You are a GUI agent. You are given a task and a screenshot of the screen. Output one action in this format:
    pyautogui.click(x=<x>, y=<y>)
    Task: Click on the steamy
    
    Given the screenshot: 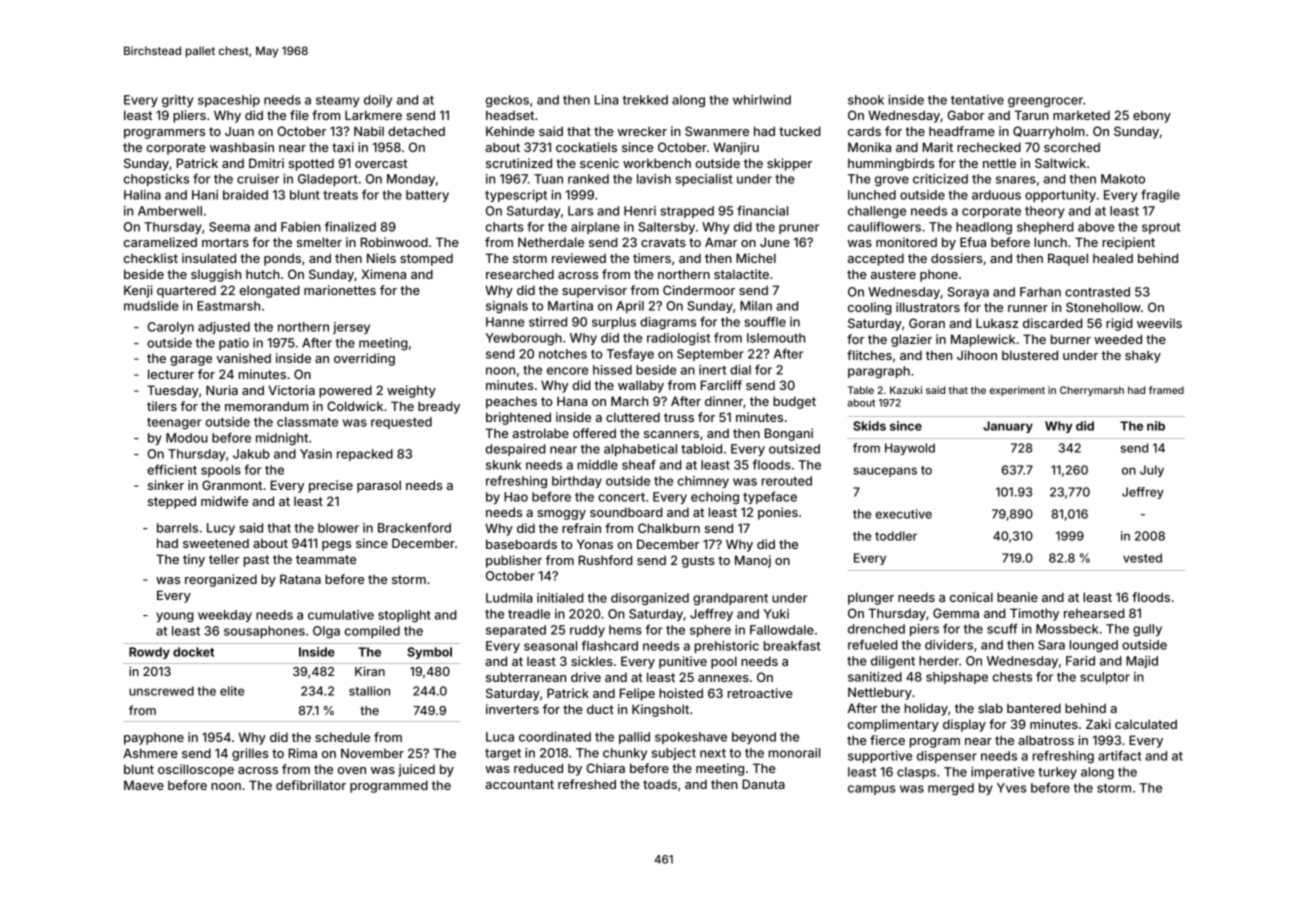 What is the action you would take?
    pyautogui.click(x=337, y=101)
